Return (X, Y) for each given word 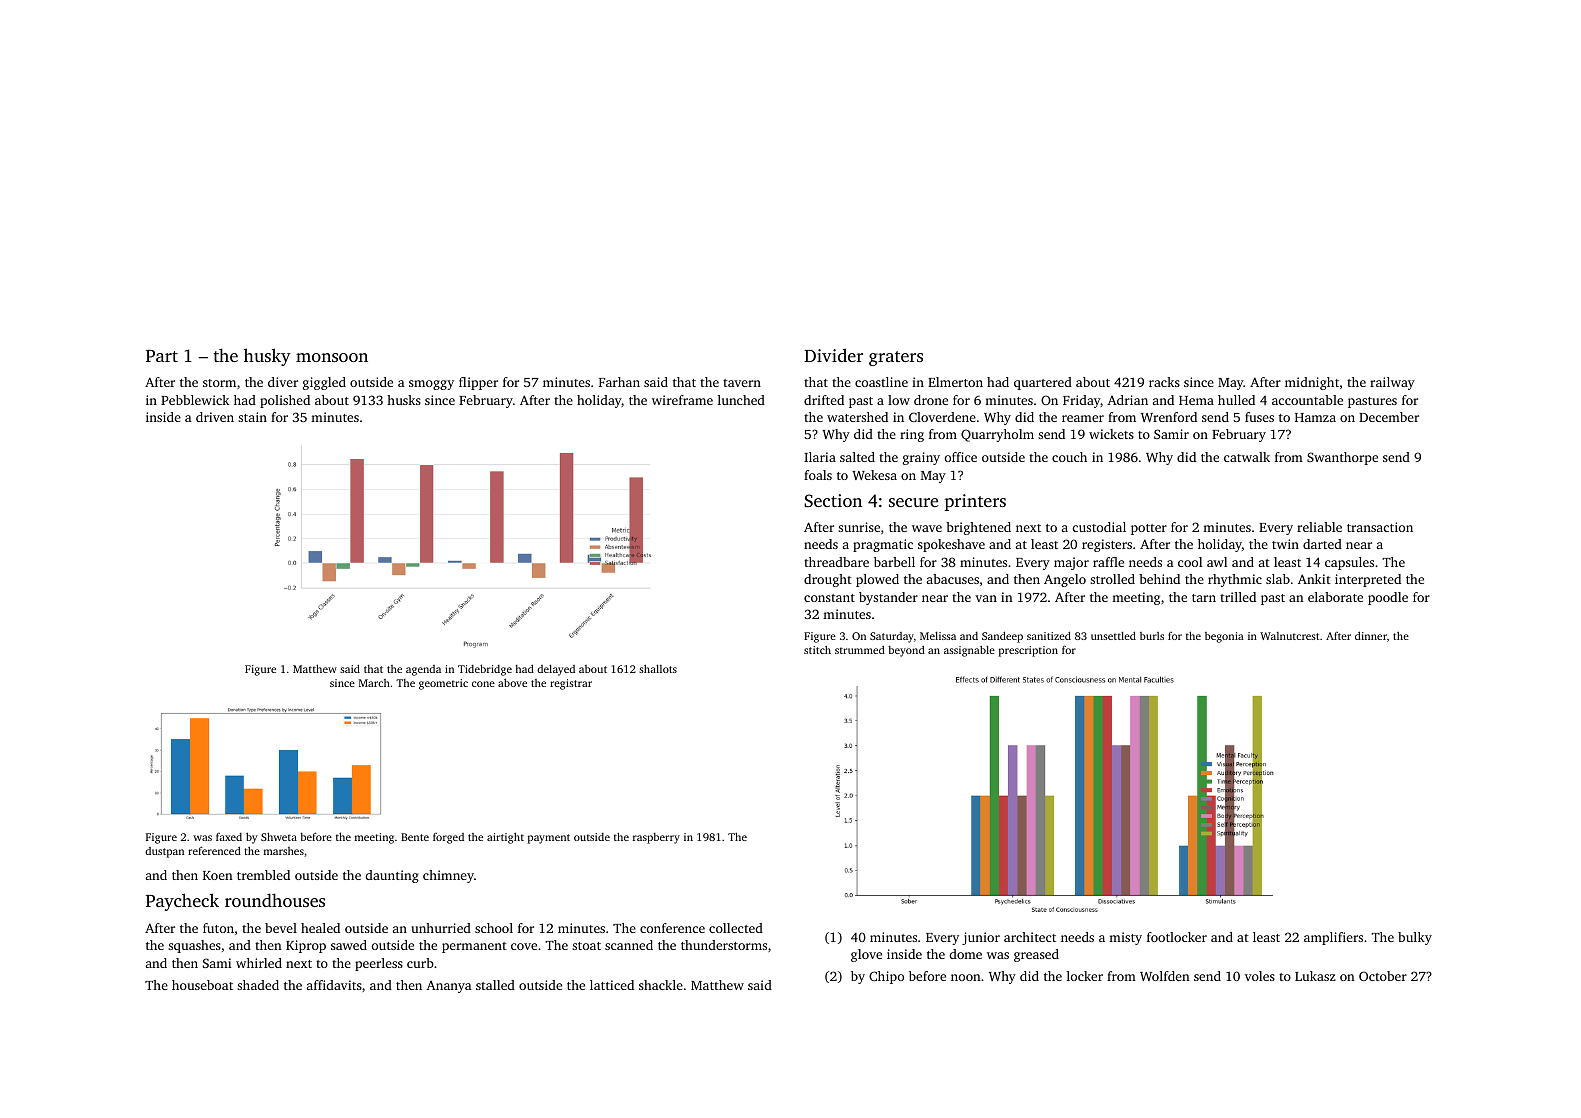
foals (818, 475)
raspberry (656, 838)
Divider (833, 355)
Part (162, 356)
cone (483, 684)
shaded (258, 985)
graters (896, 358)
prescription (1028, 651)
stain (252, 417)
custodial (1099, 527)
